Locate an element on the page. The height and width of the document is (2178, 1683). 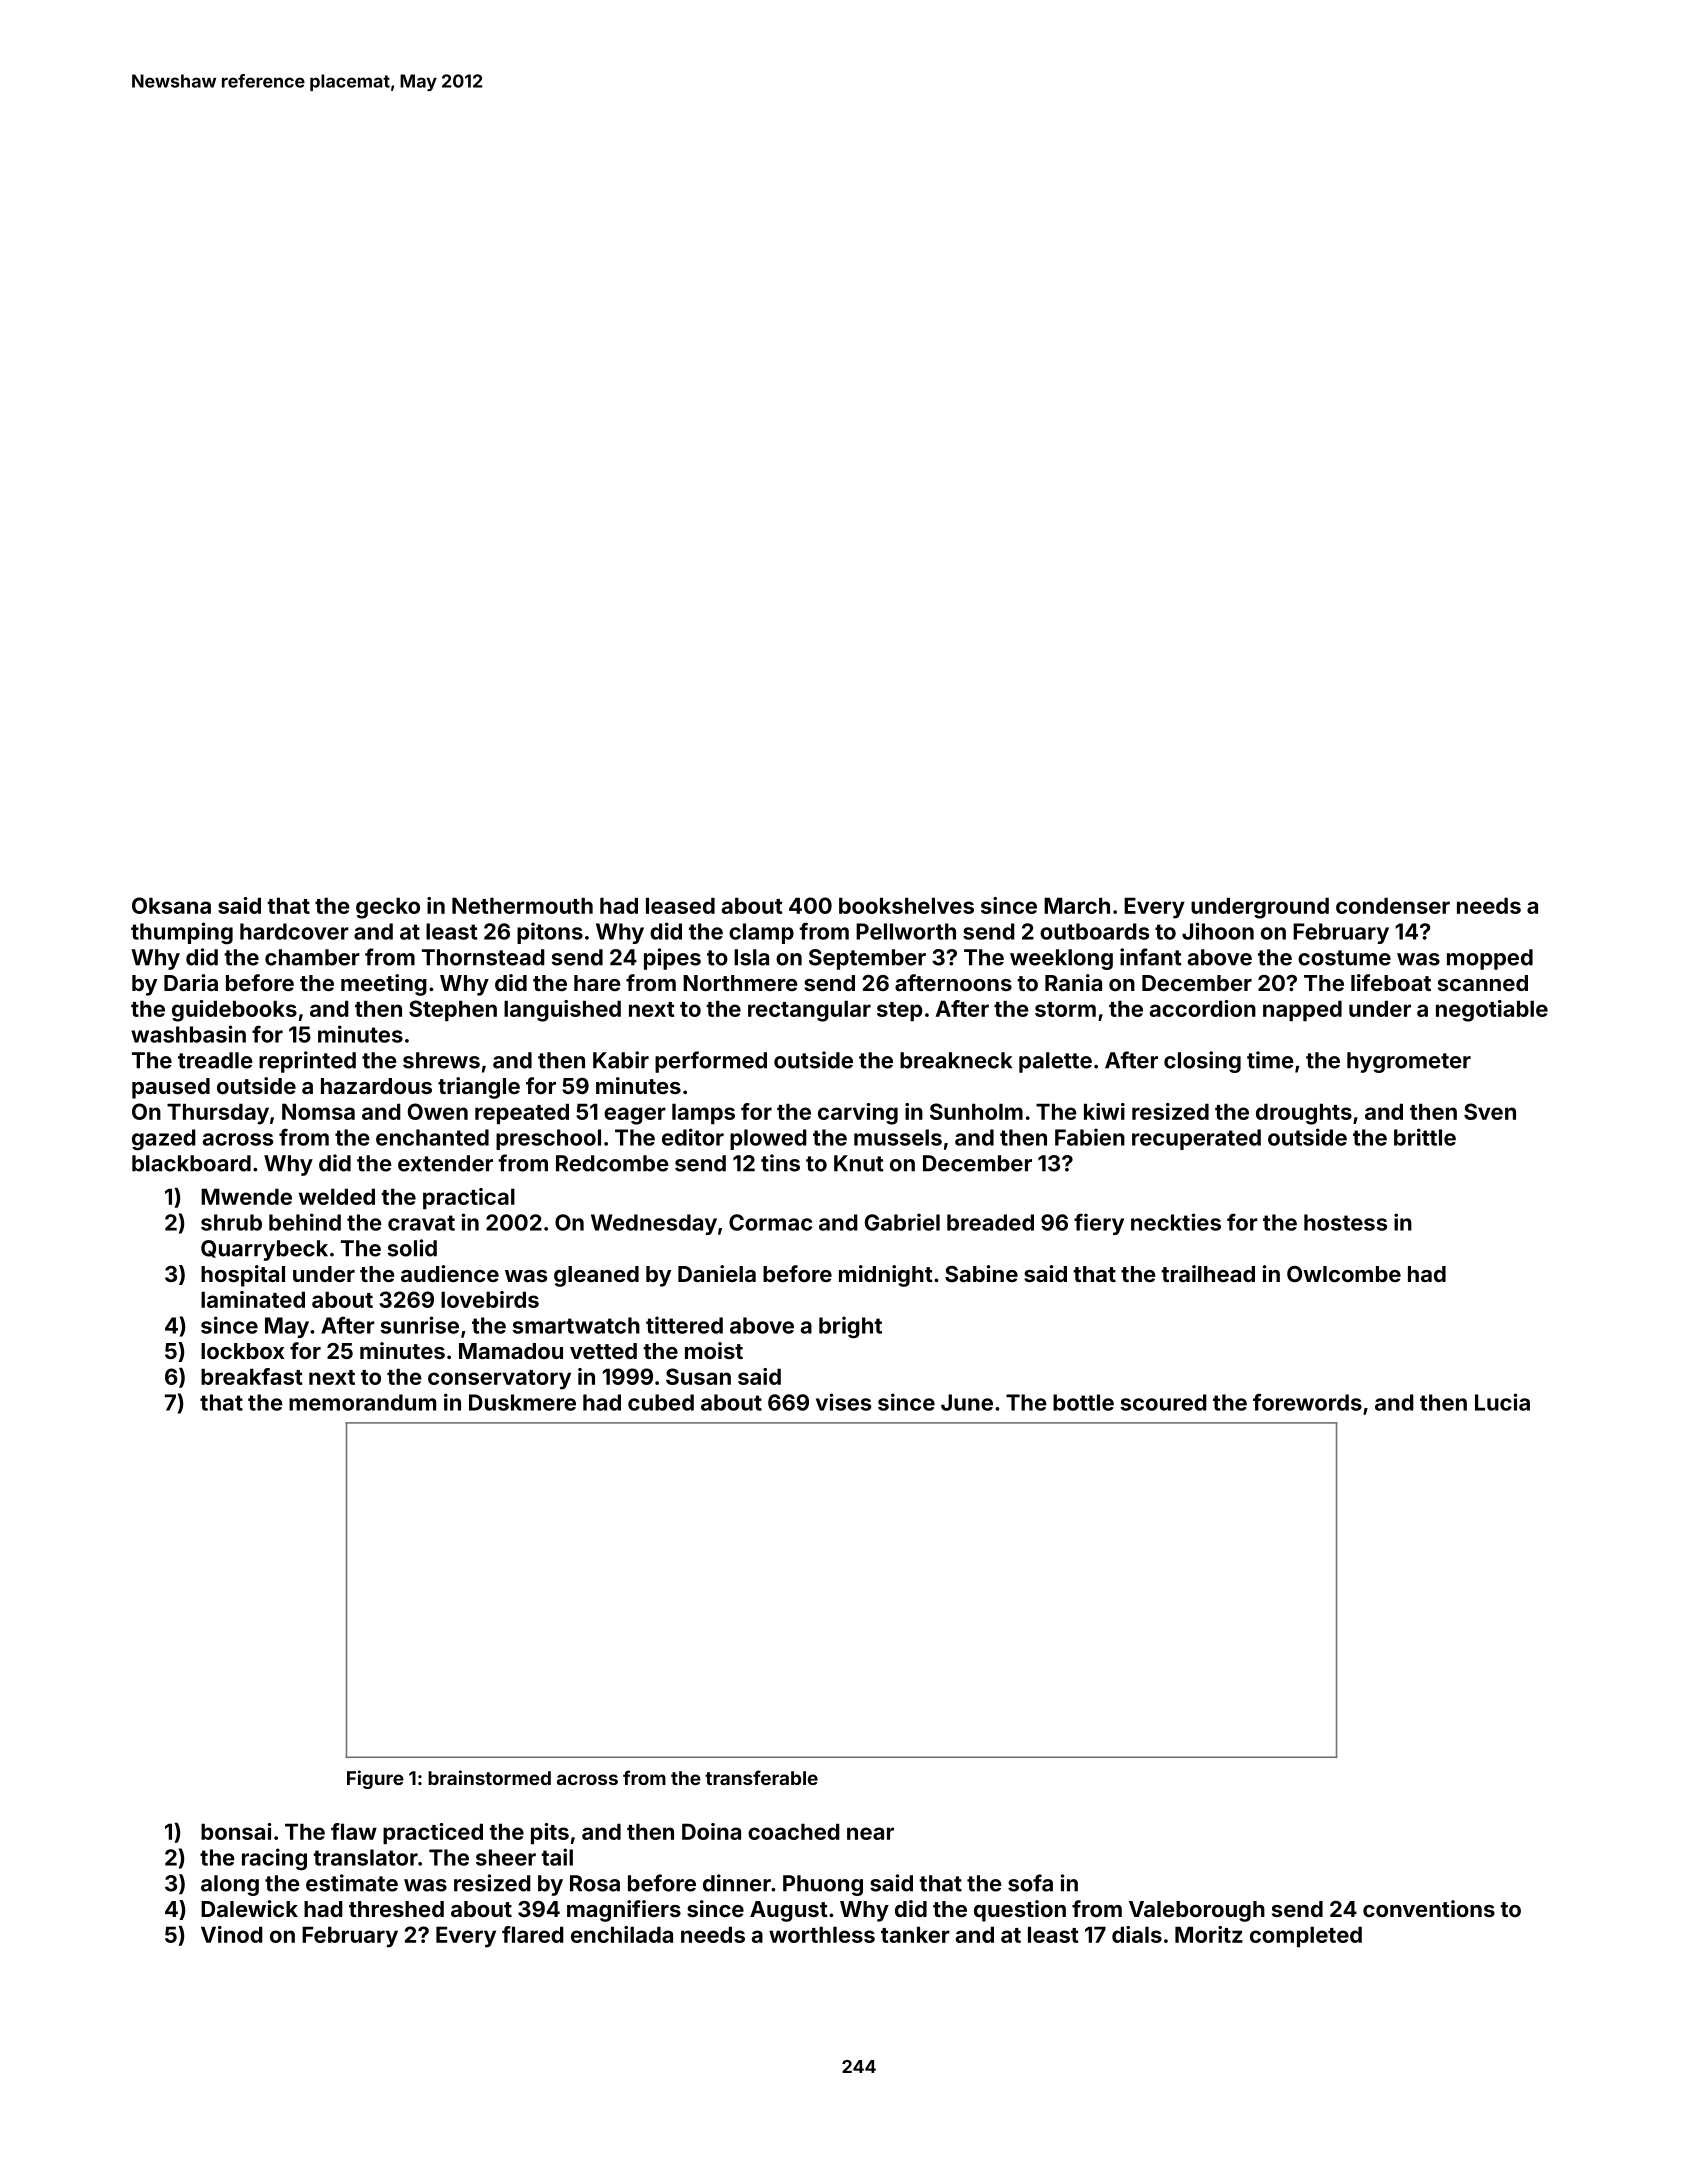
sofa is located at coordinates (1030, 1883).
